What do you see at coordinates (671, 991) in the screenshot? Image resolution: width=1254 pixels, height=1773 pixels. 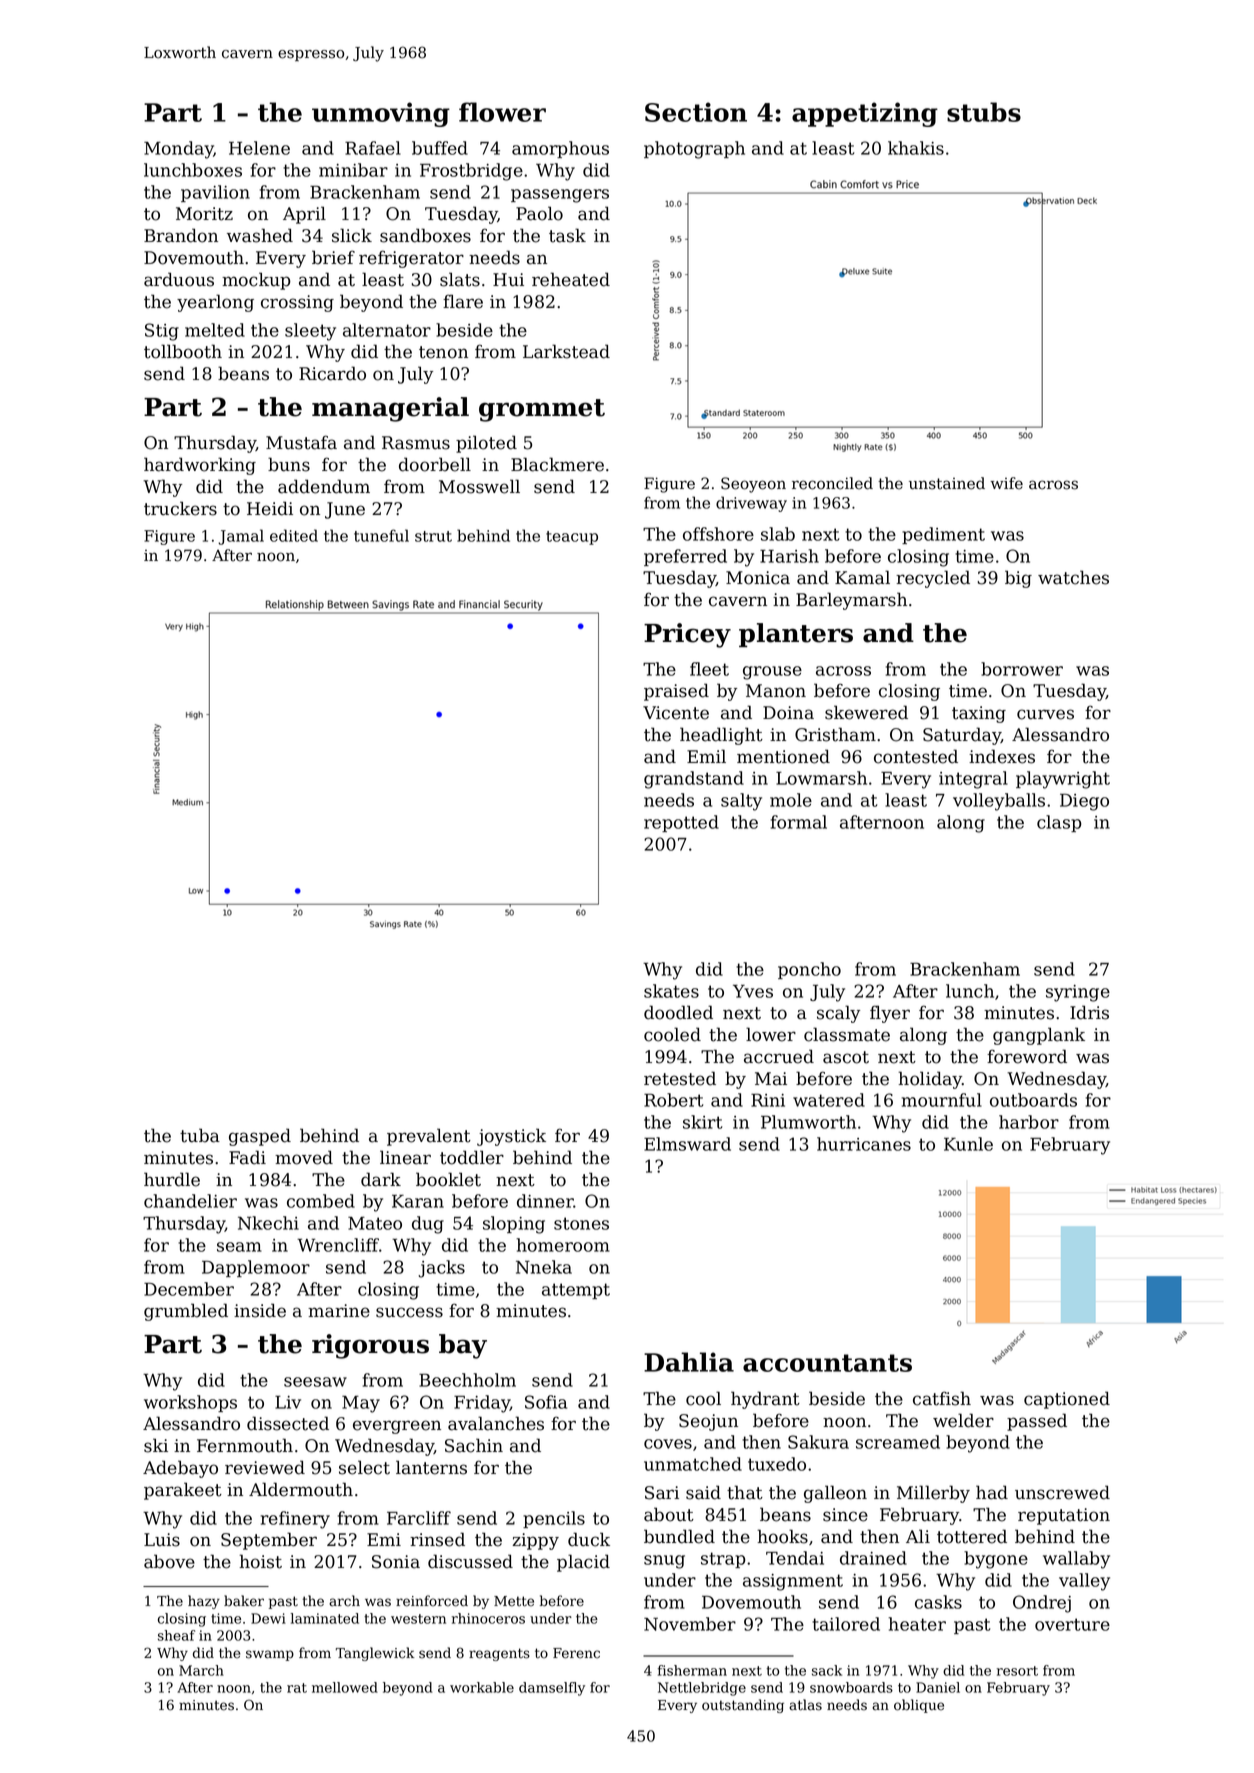 I see `skates` at bounding box center [671, 991].
